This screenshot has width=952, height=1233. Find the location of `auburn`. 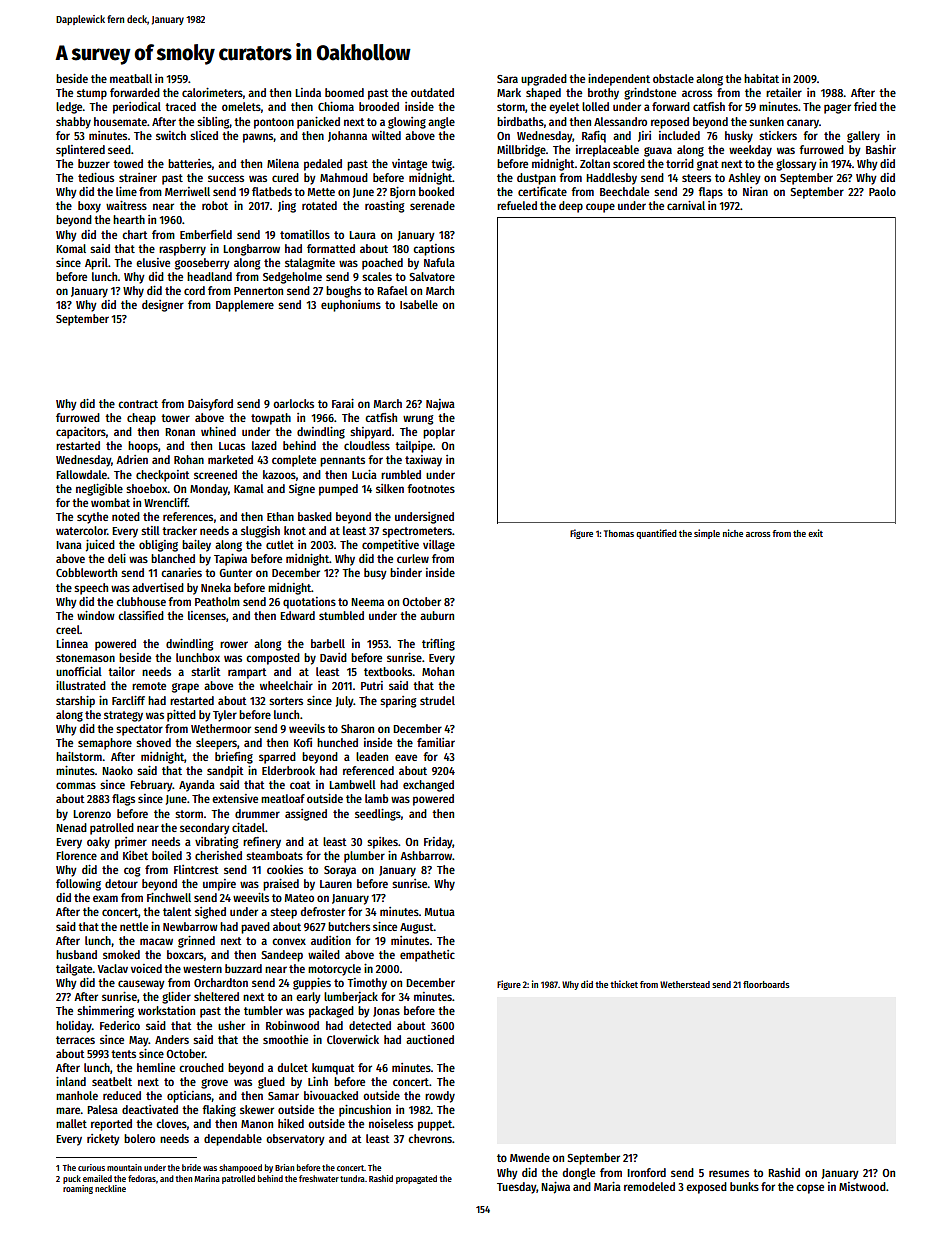

auburn is located at coordinates (437, 615).
